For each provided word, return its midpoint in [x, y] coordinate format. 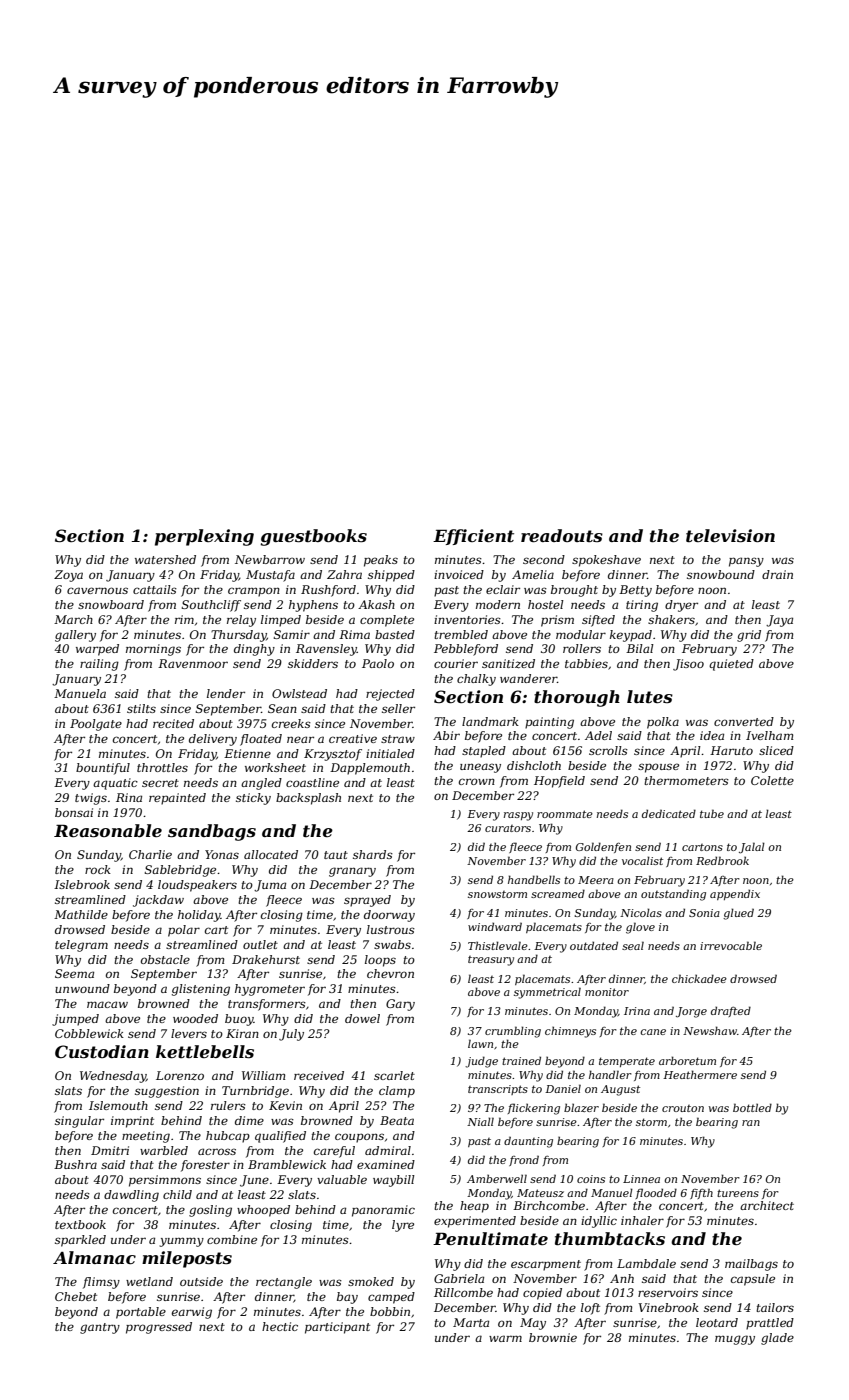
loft [590, 1309]
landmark [490, 721]
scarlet [394, 1075]
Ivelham [769, 735]
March [73, 619]
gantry [100, 1328]
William [263, 1075]
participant [337, 1328]
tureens [738, 1193]
